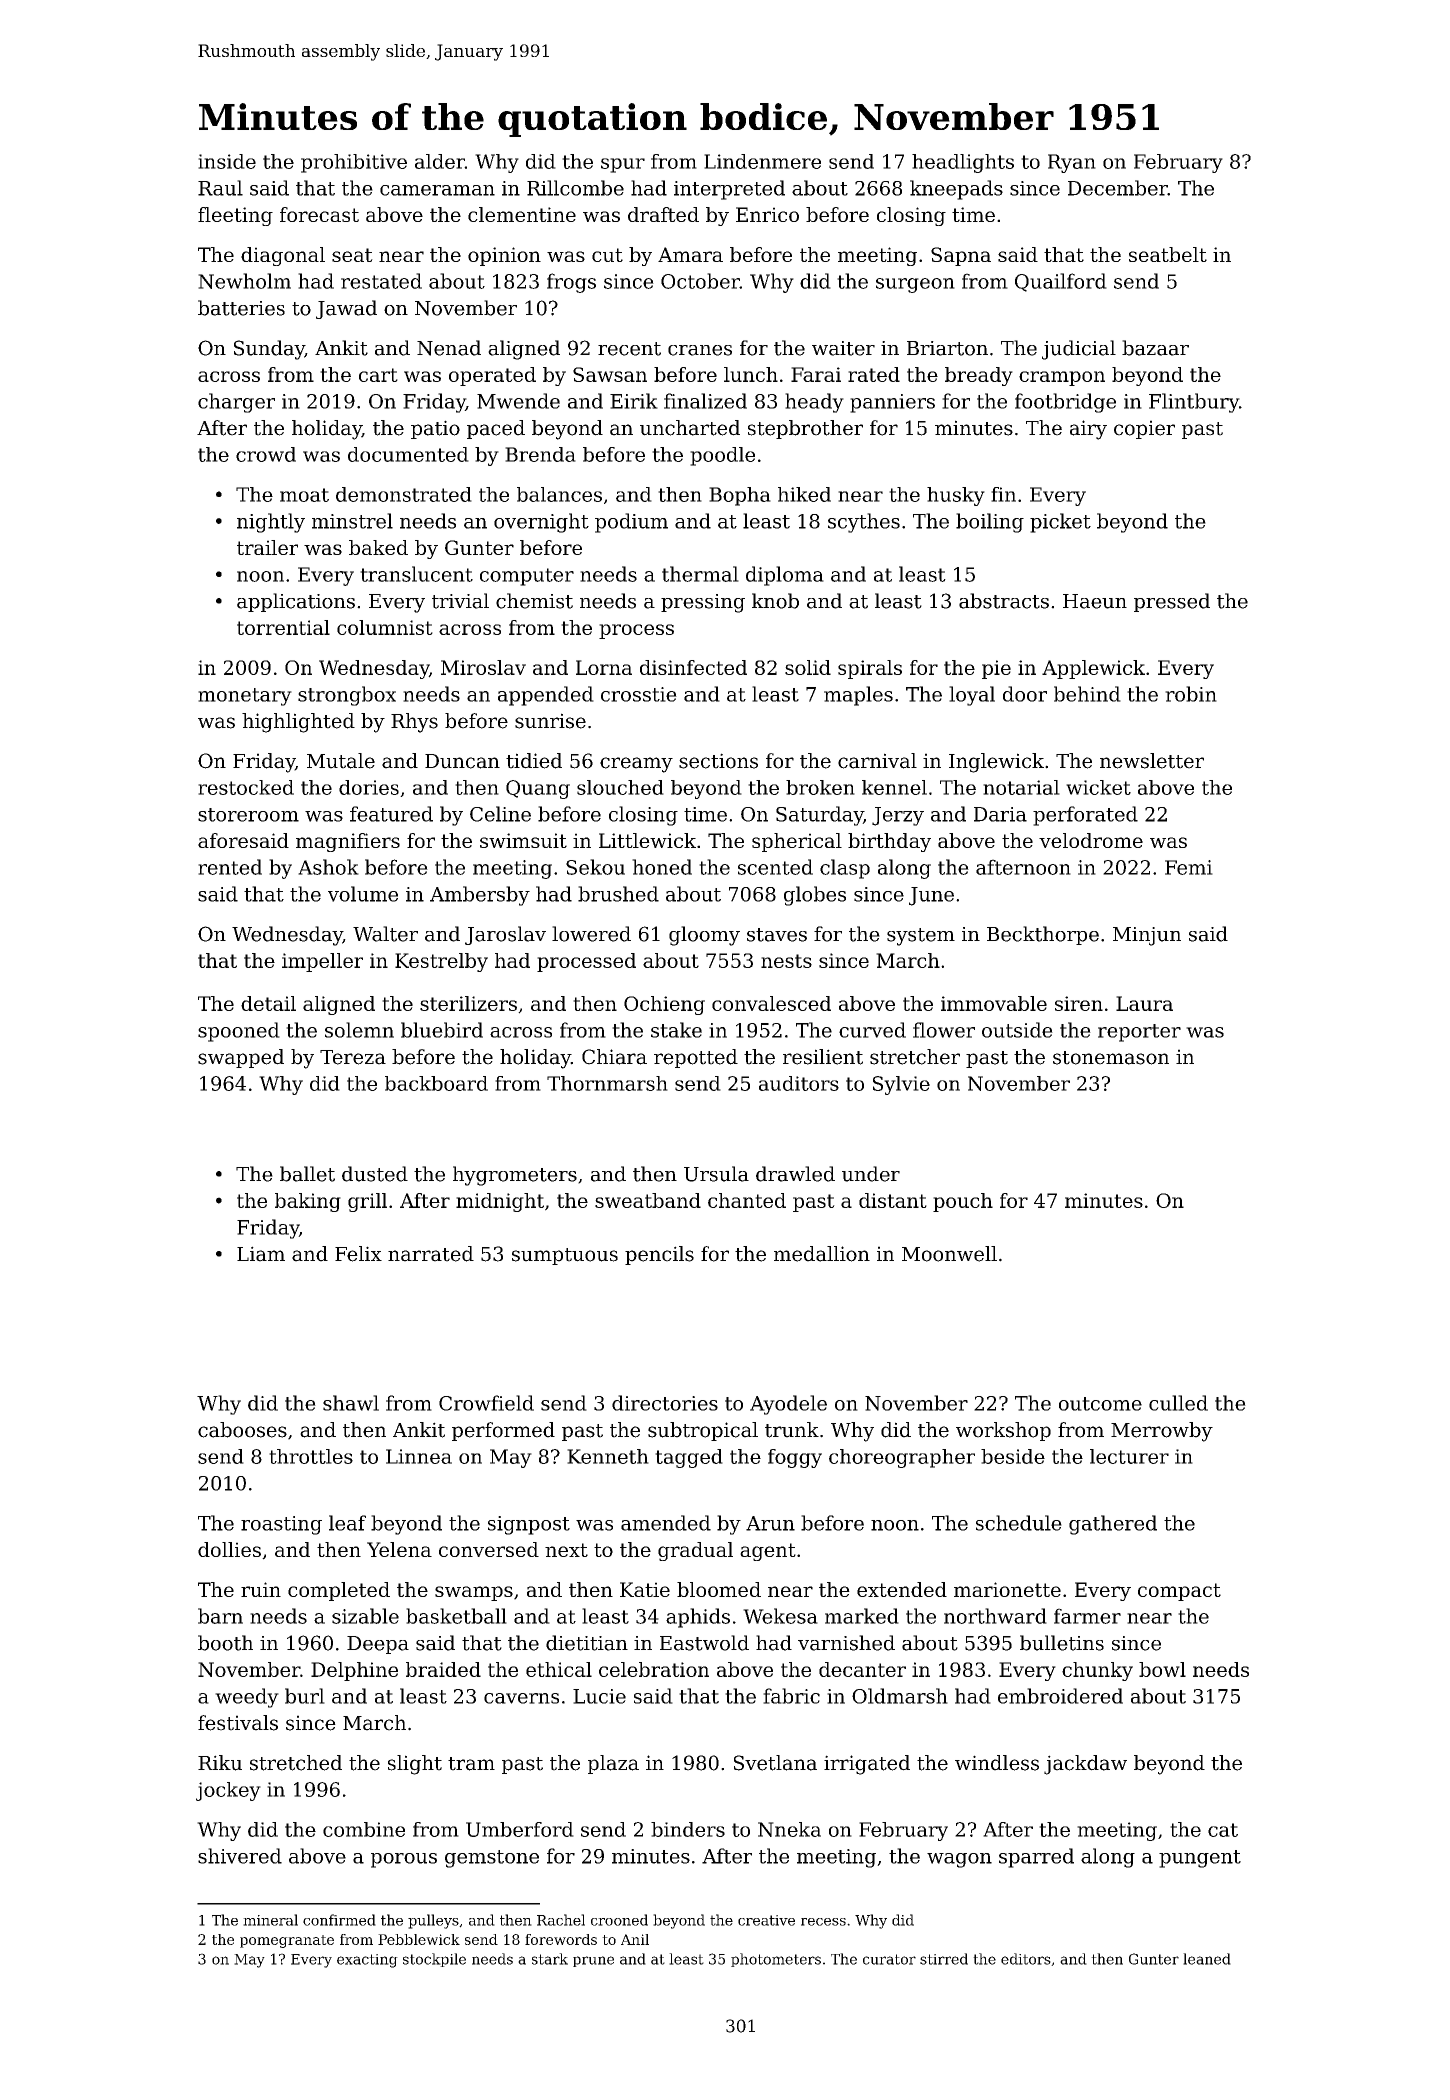 The height and width of the image is (2100, 1450). I want to click on editors, so click(1026, 1959).
